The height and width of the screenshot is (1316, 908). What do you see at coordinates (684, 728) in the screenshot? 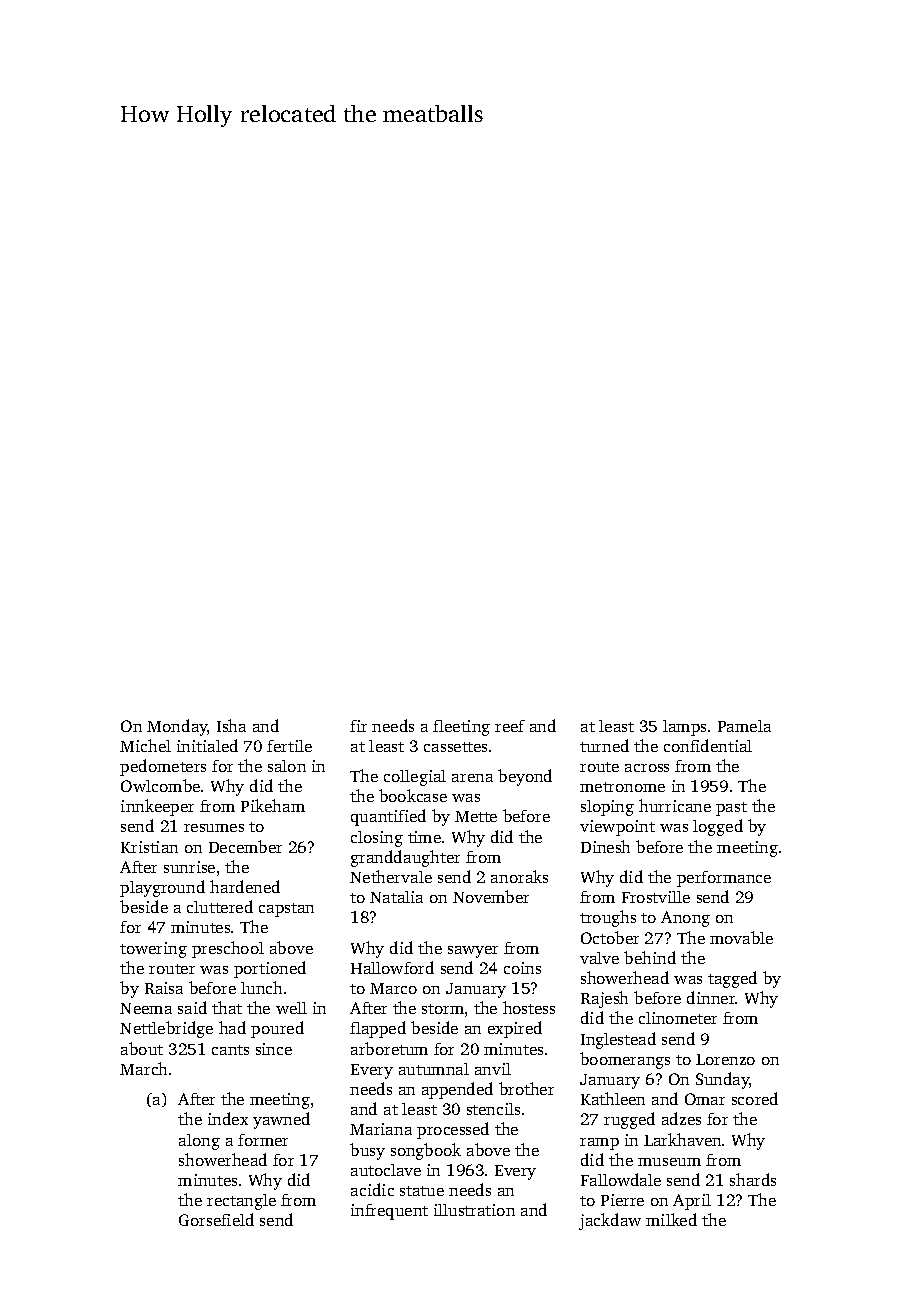
I see `lamps` at bounding box center [684, 728].
